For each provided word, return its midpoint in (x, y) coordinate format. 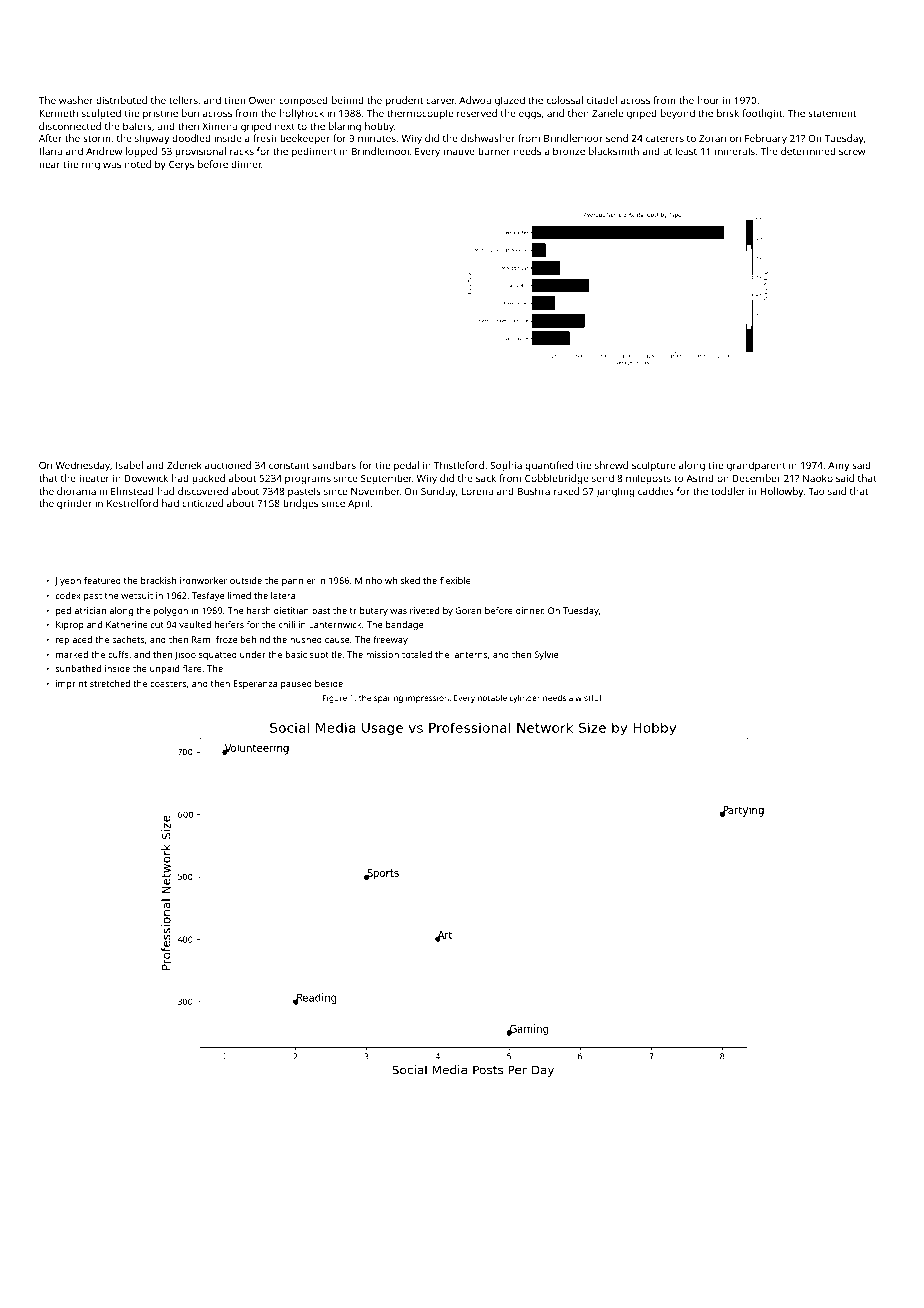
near (49, 165)
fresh (264, 138)
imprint (71, 684)
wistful (588, 697)
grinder (74, 504)
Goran (468, 610)
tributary (369, 611)
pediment (314, 152)
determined (808, 151)
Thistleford (459, 465)
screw (852, 152)
